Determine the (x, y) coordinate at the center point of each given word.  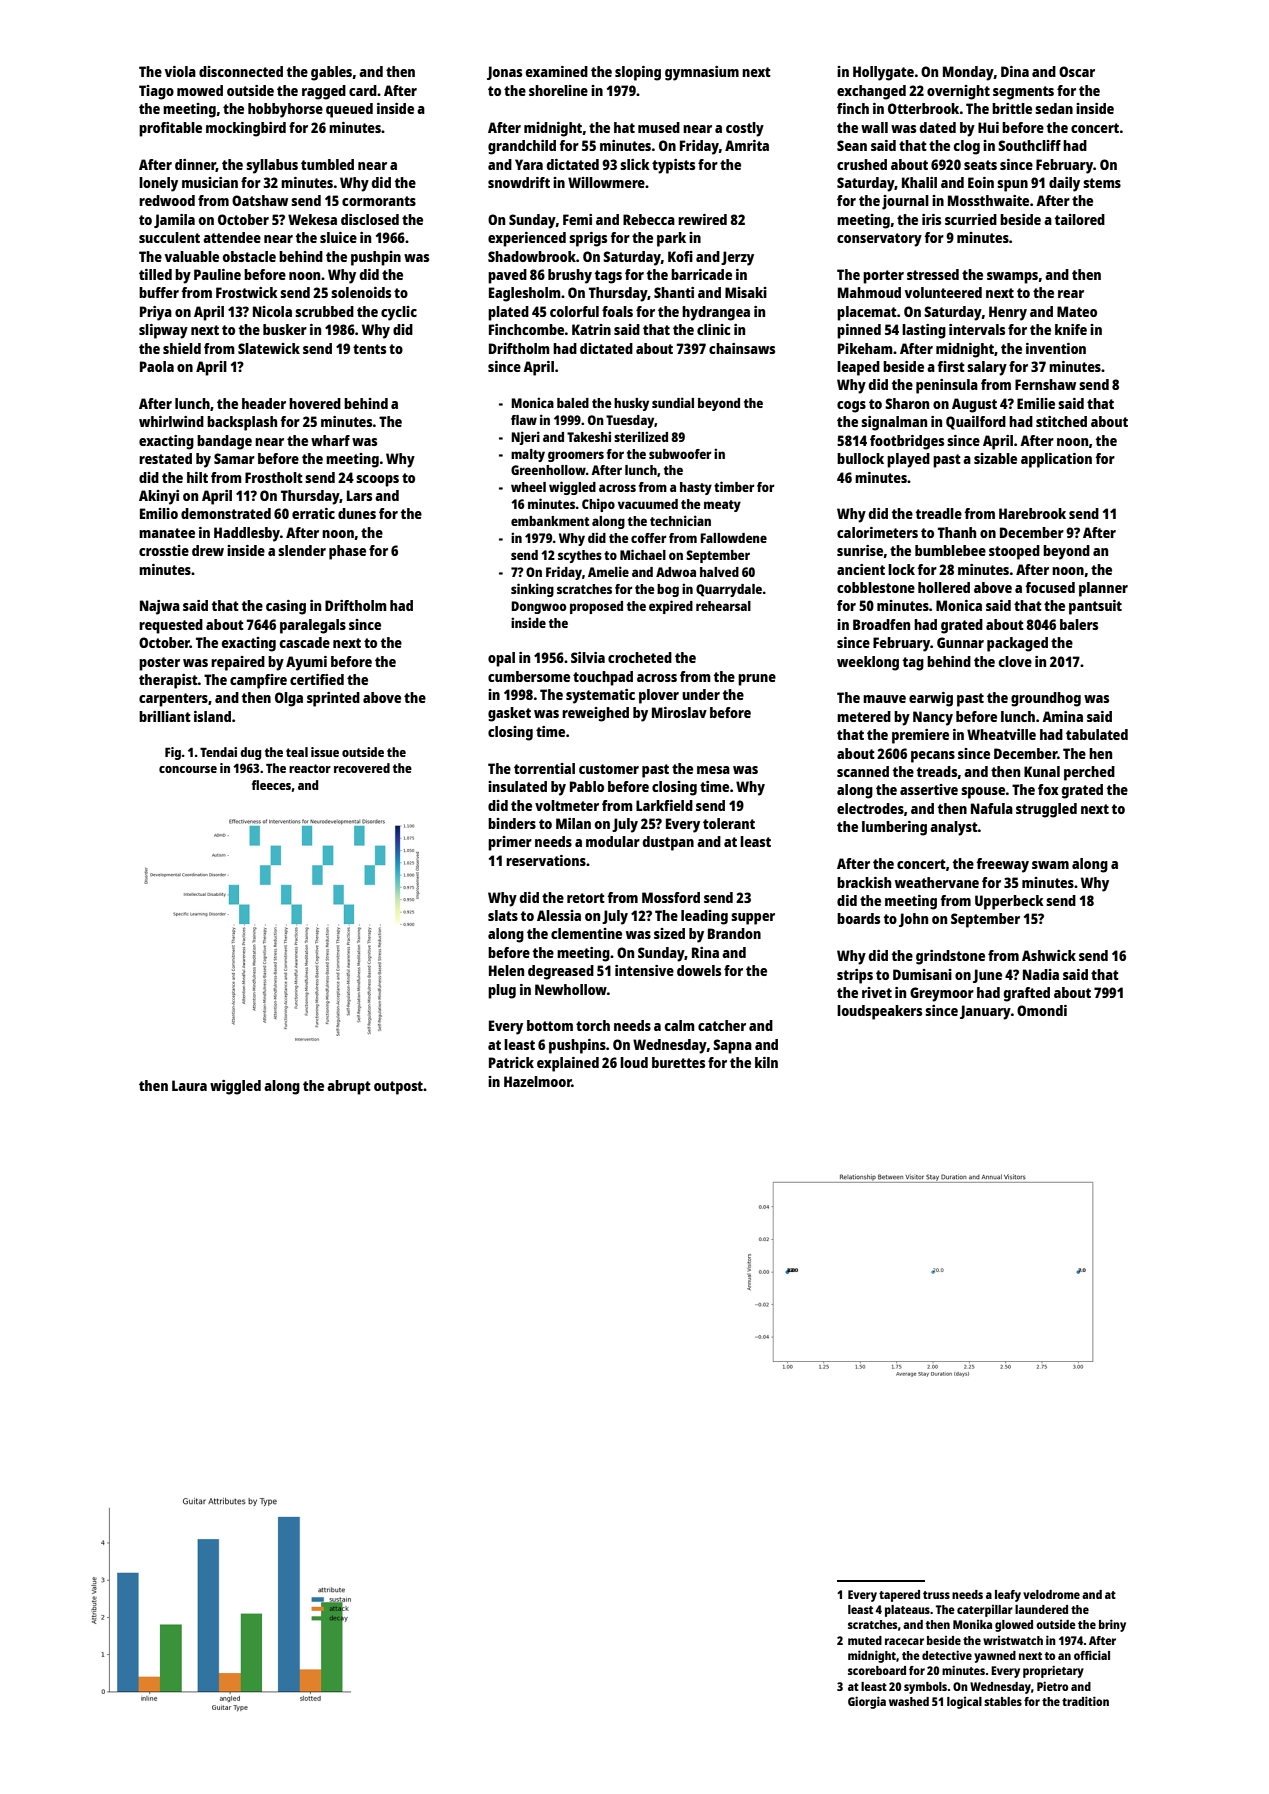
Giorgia (867, 1702)
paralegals (313, 626)
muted (865, 1640)
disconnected (241, 71)
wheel (528, 487)
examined (557, 71)
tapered (899, 1596)
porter (883, 277)
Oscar (1077, 71)
